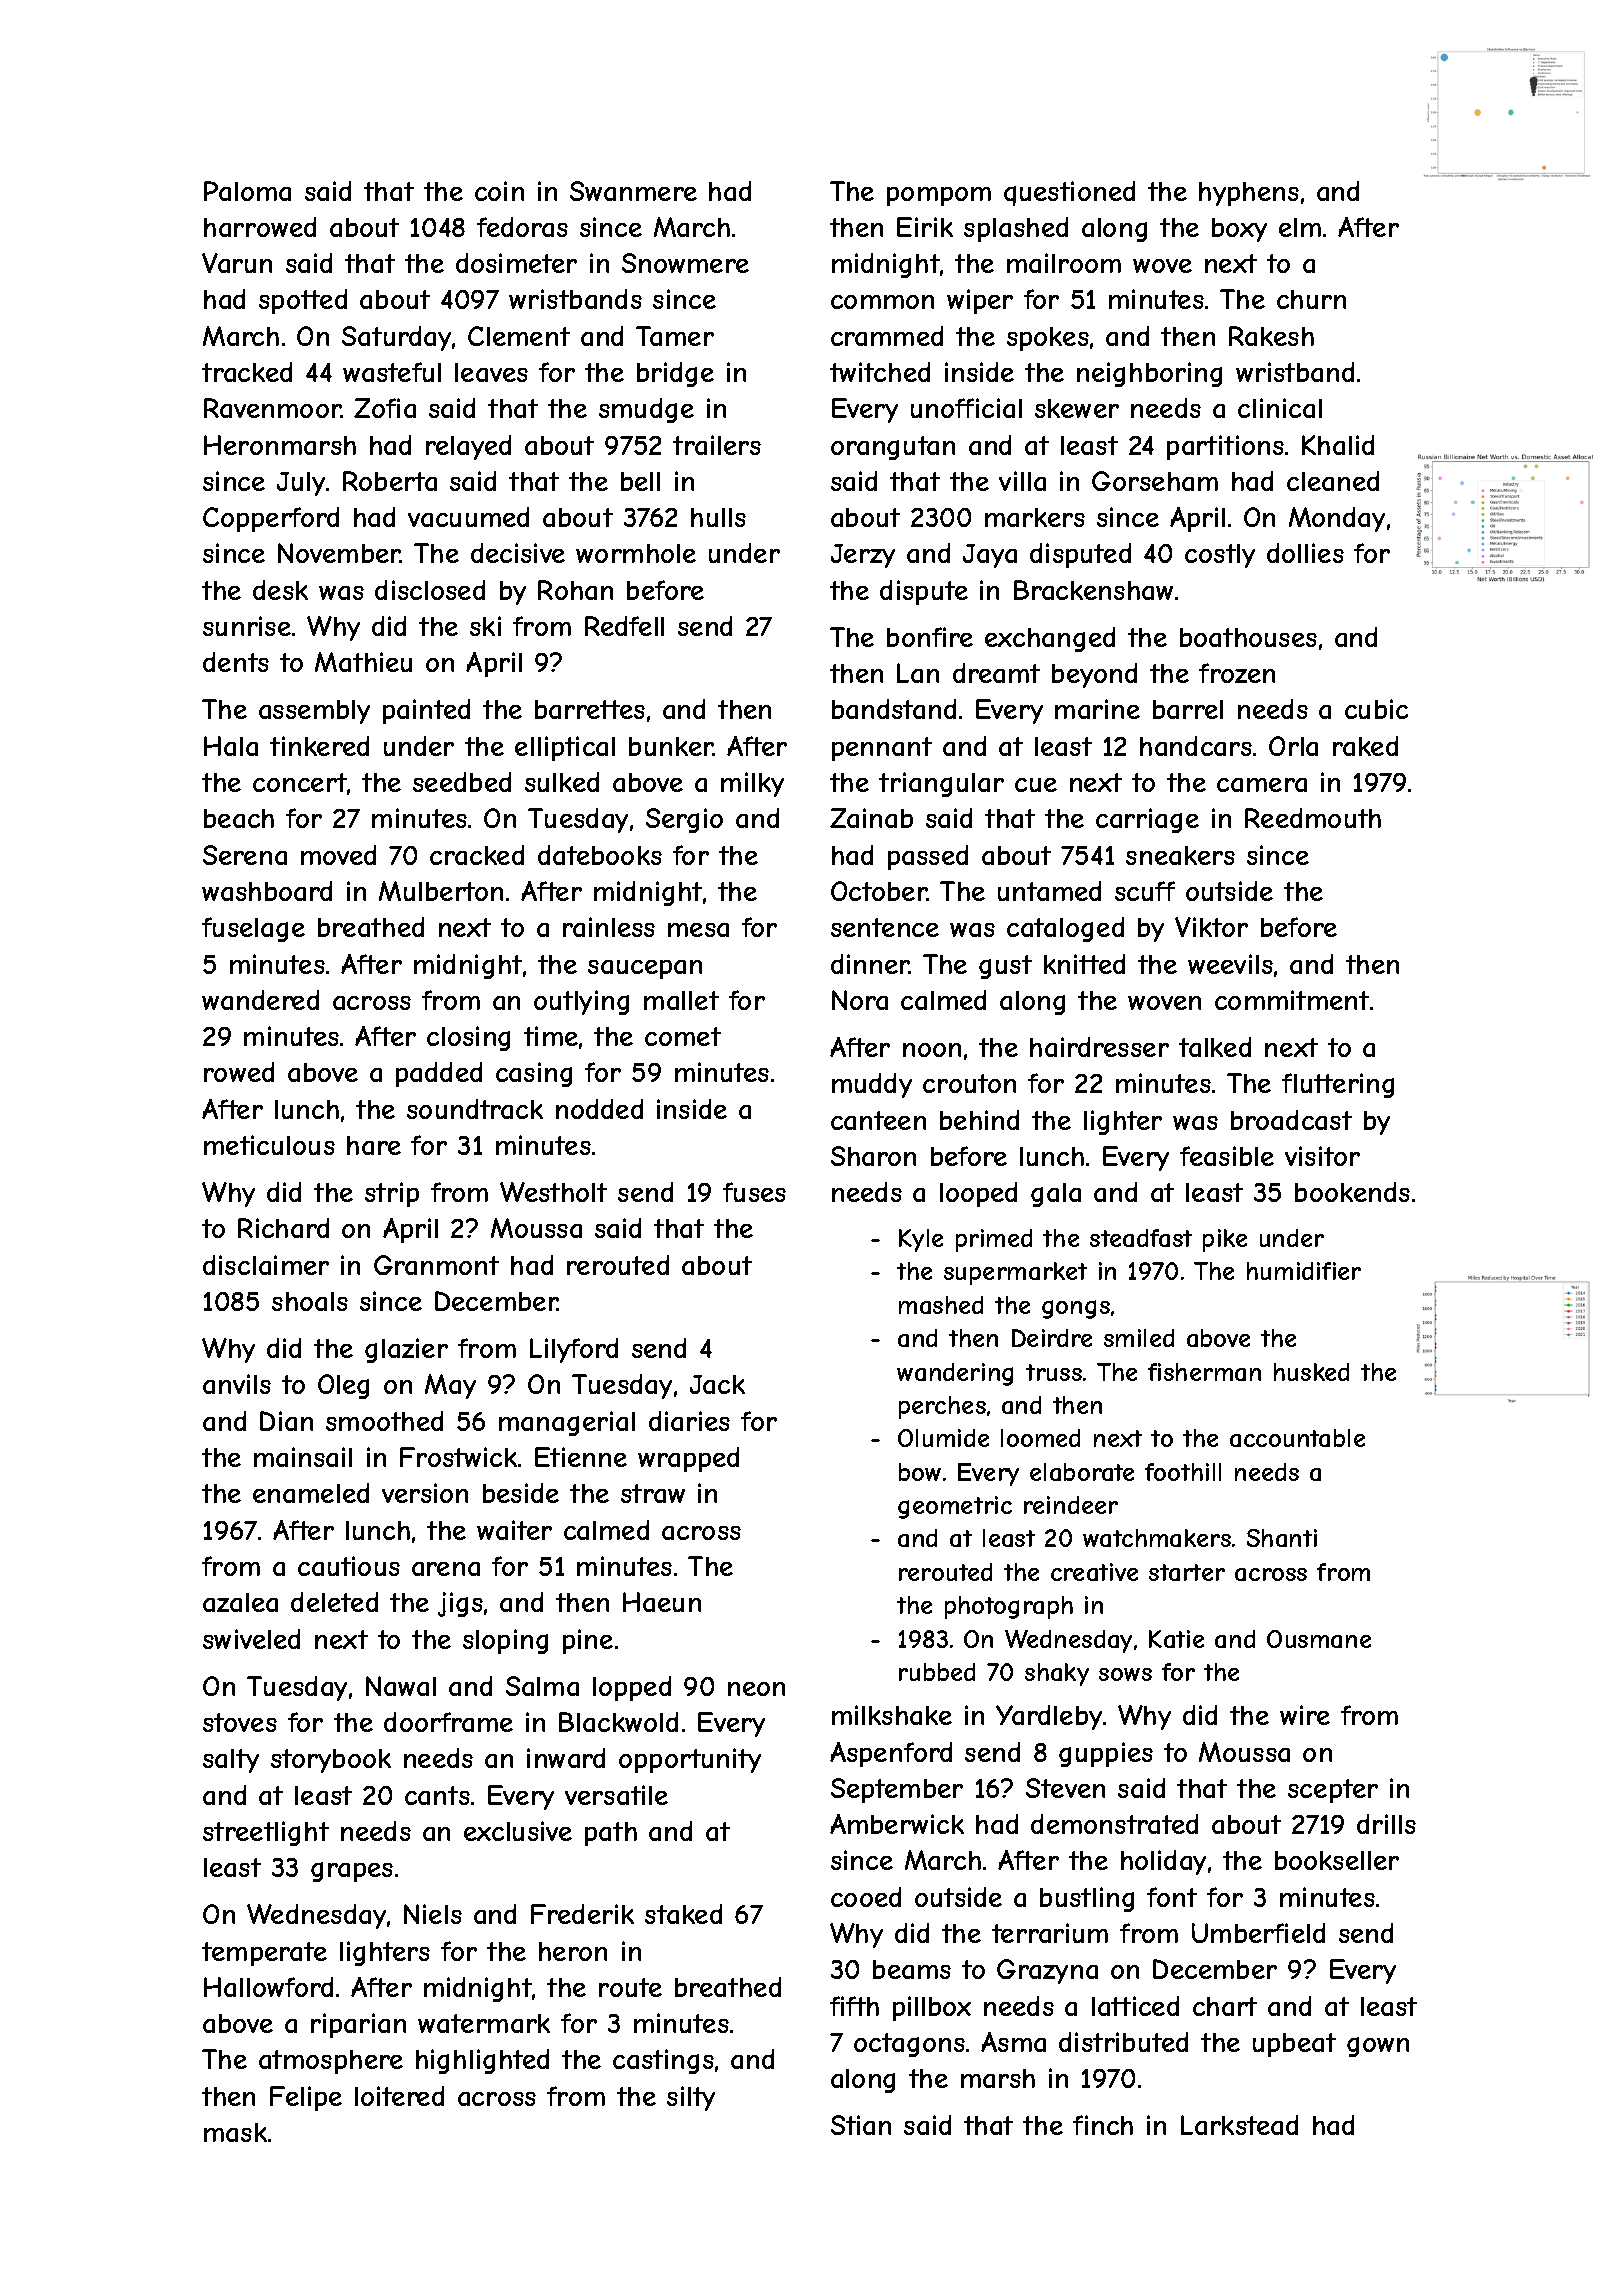  What do you see at coordinates (1147, 820) in the screenshot?
I see `carriage` at bounding box center [1147, 820].
